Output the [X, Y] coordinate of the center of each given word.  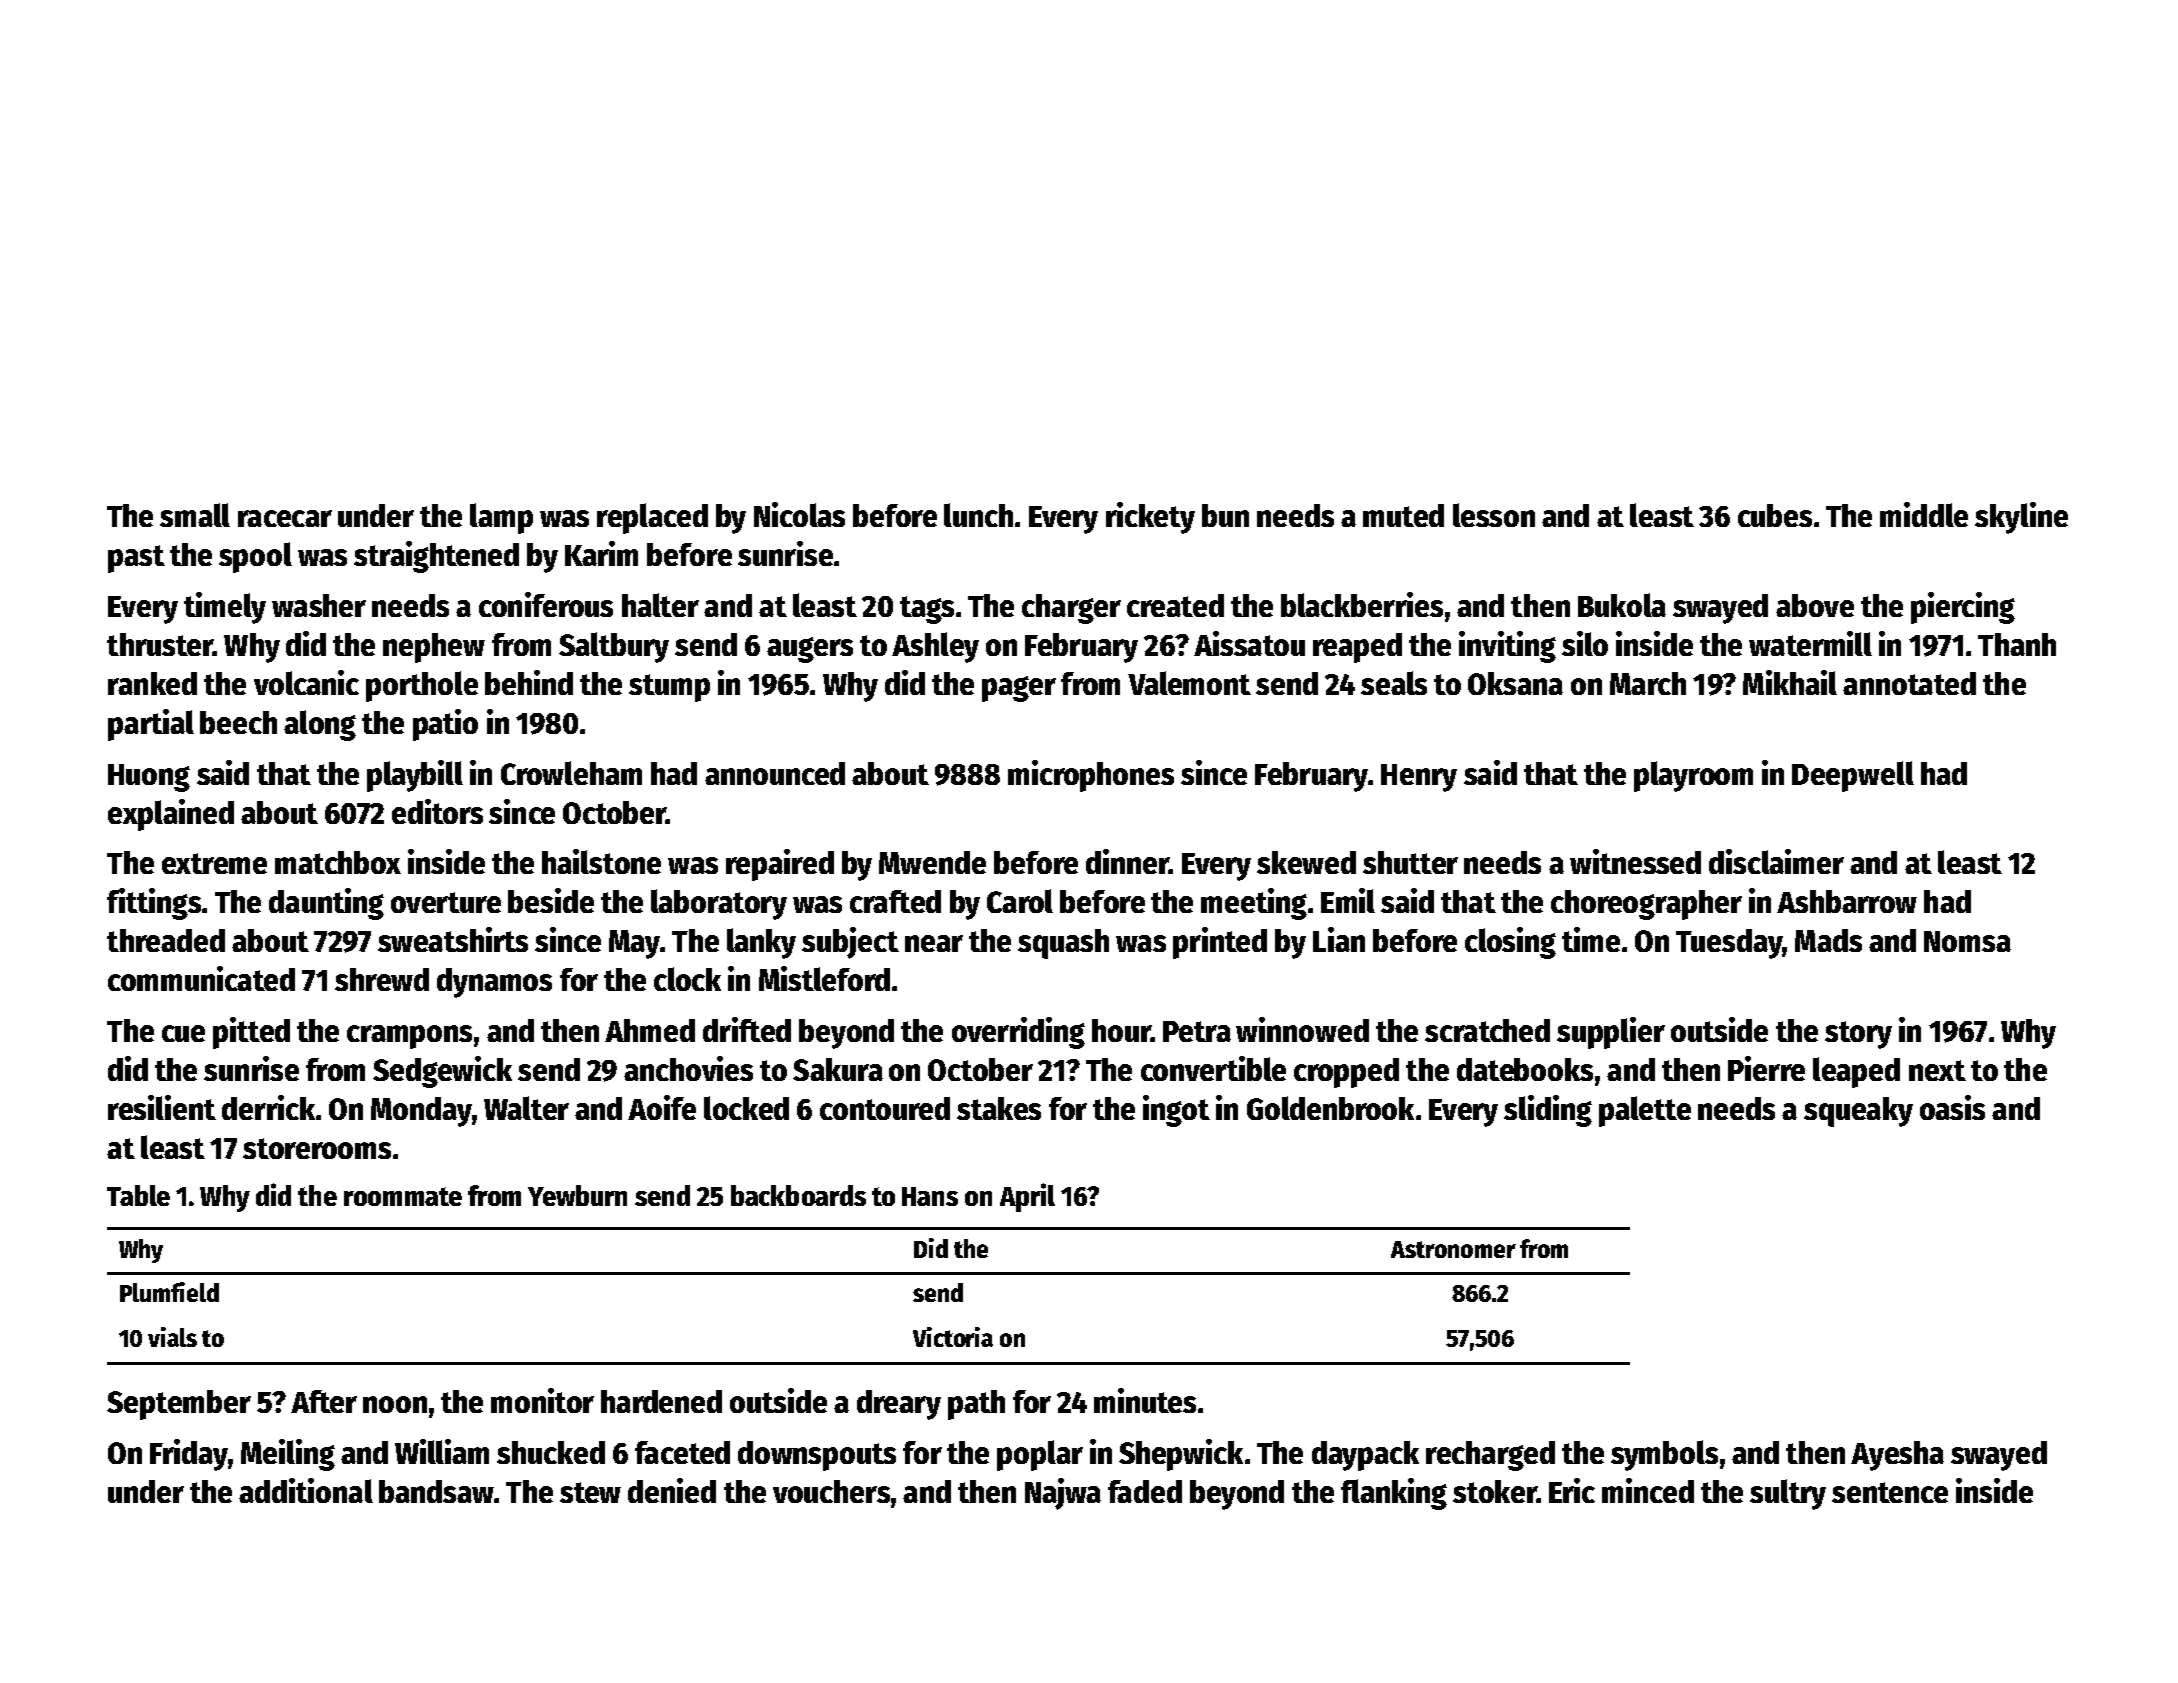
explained [171, 815]
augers [810, 650]
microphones [1091, 776]
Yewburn [577, 1195]
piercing [1963, 608]
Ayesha [1897, 1456]
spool [255, 557]
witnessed [1635, 861]
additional [306, 1490]
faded [1145, 1491]
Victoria [953, 1337]
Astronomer [1453, 1249]
